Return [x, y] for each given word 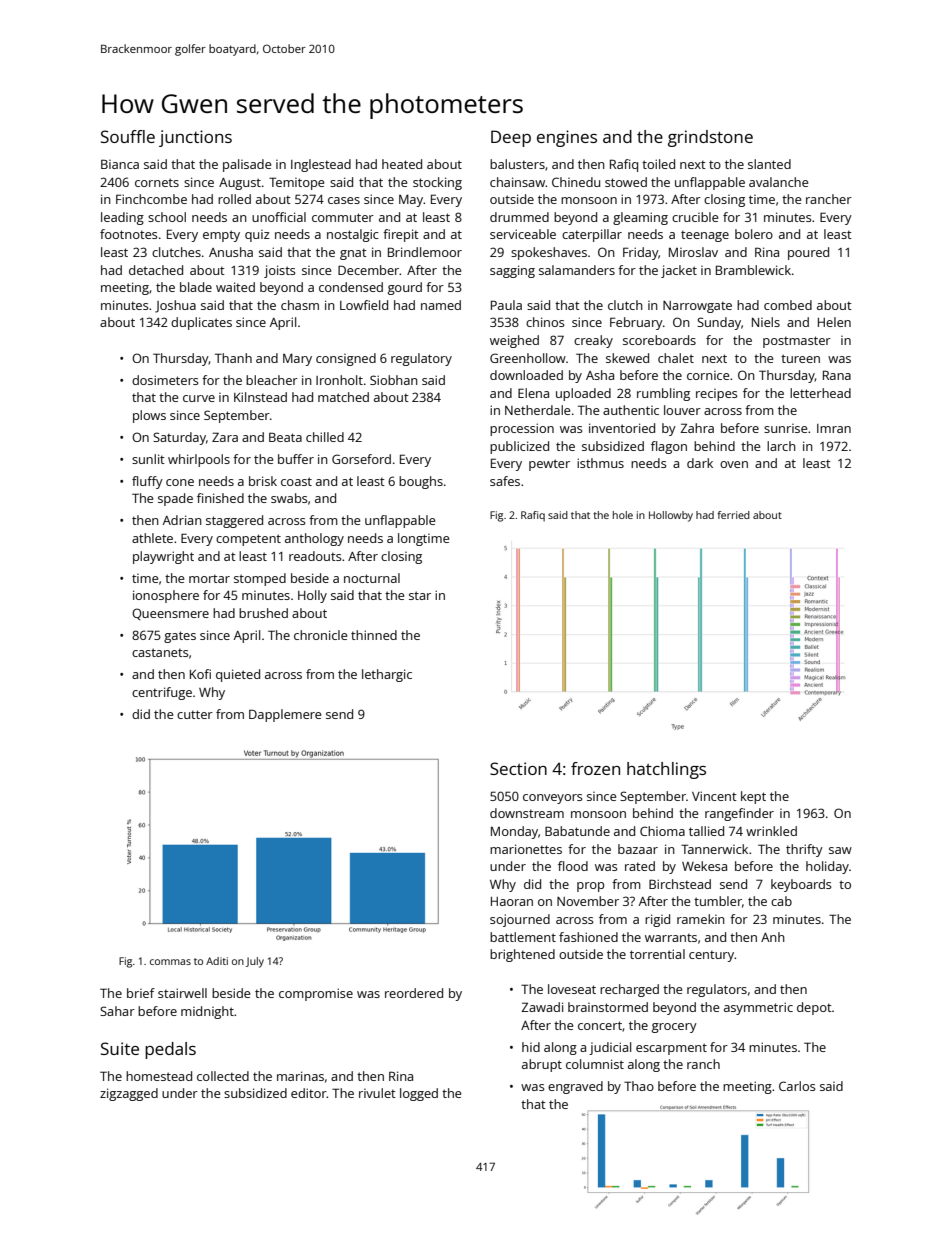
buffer [296, 459]
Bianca [120, 164]
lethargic [387, 675]
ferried [734, 515]
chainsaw [517, 182]
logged [419, 1094]
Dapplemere [285, 715]
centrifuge [162, 693]
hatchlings [666, 770]
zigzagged [129, 1094]
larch [781, 446]
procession [522, 429]
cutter [195, 714]
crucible [695, 217]
